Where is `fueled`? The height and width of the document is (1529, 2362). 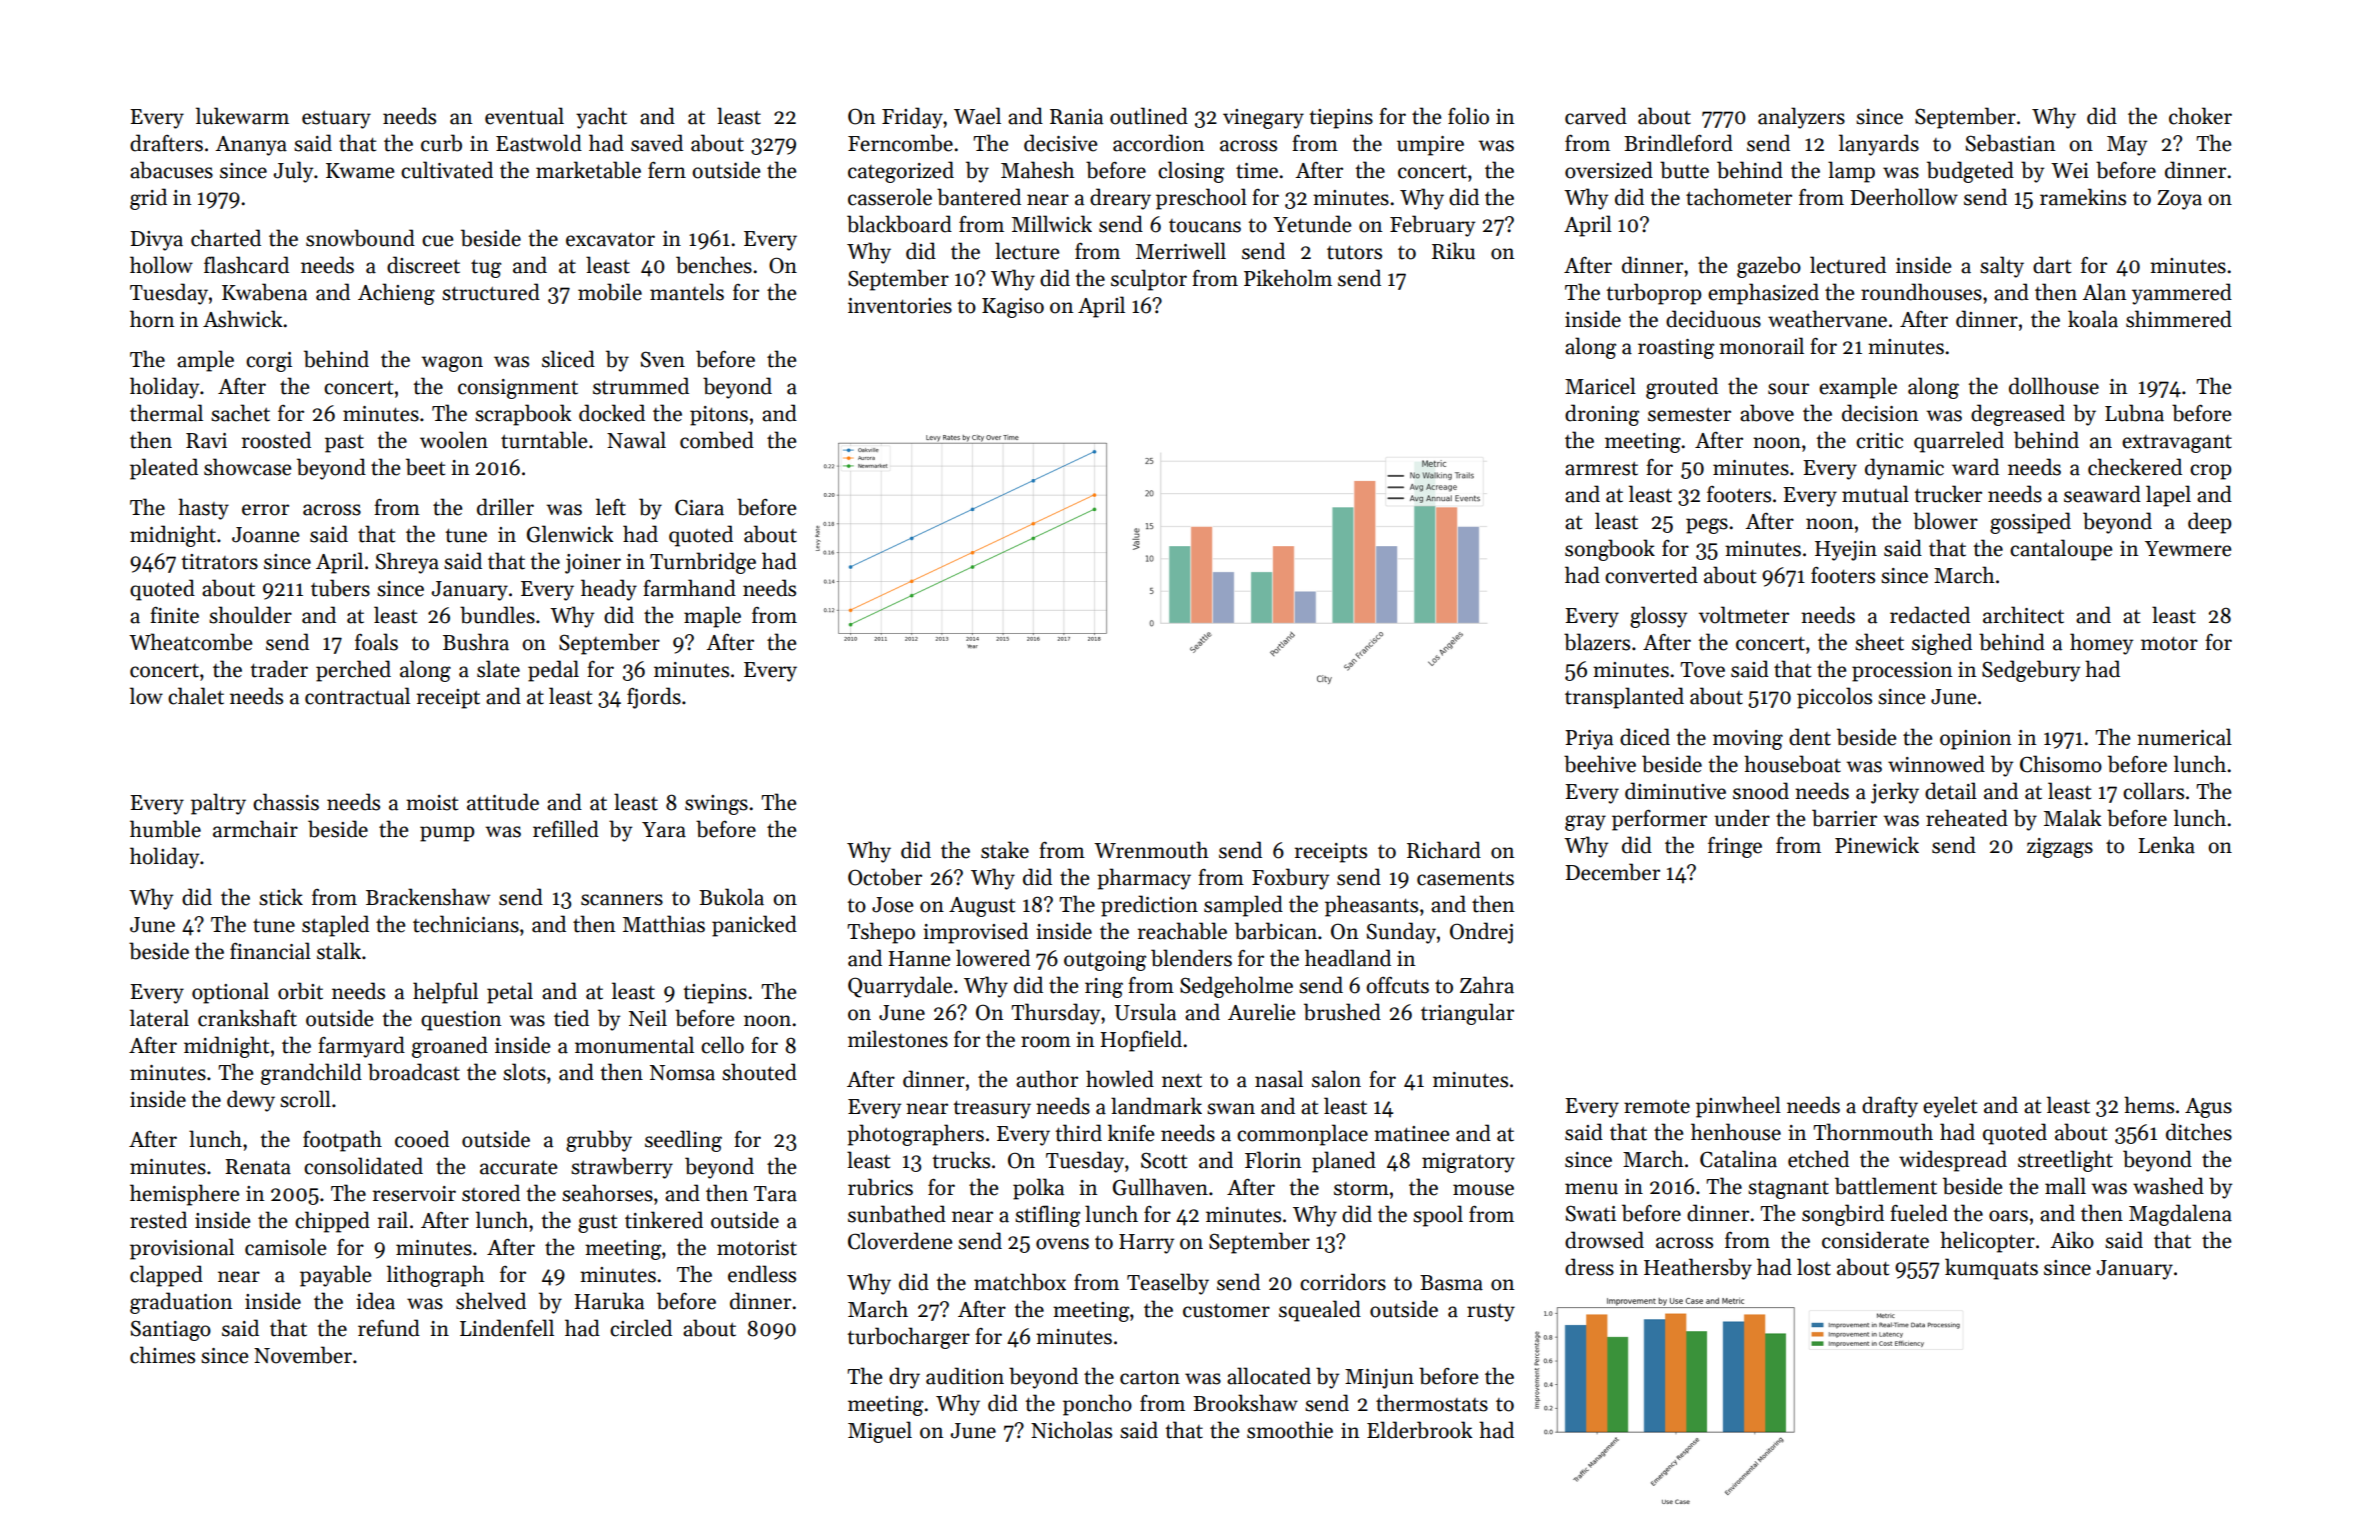
fueled is located at coordinates (1919, 1213).
